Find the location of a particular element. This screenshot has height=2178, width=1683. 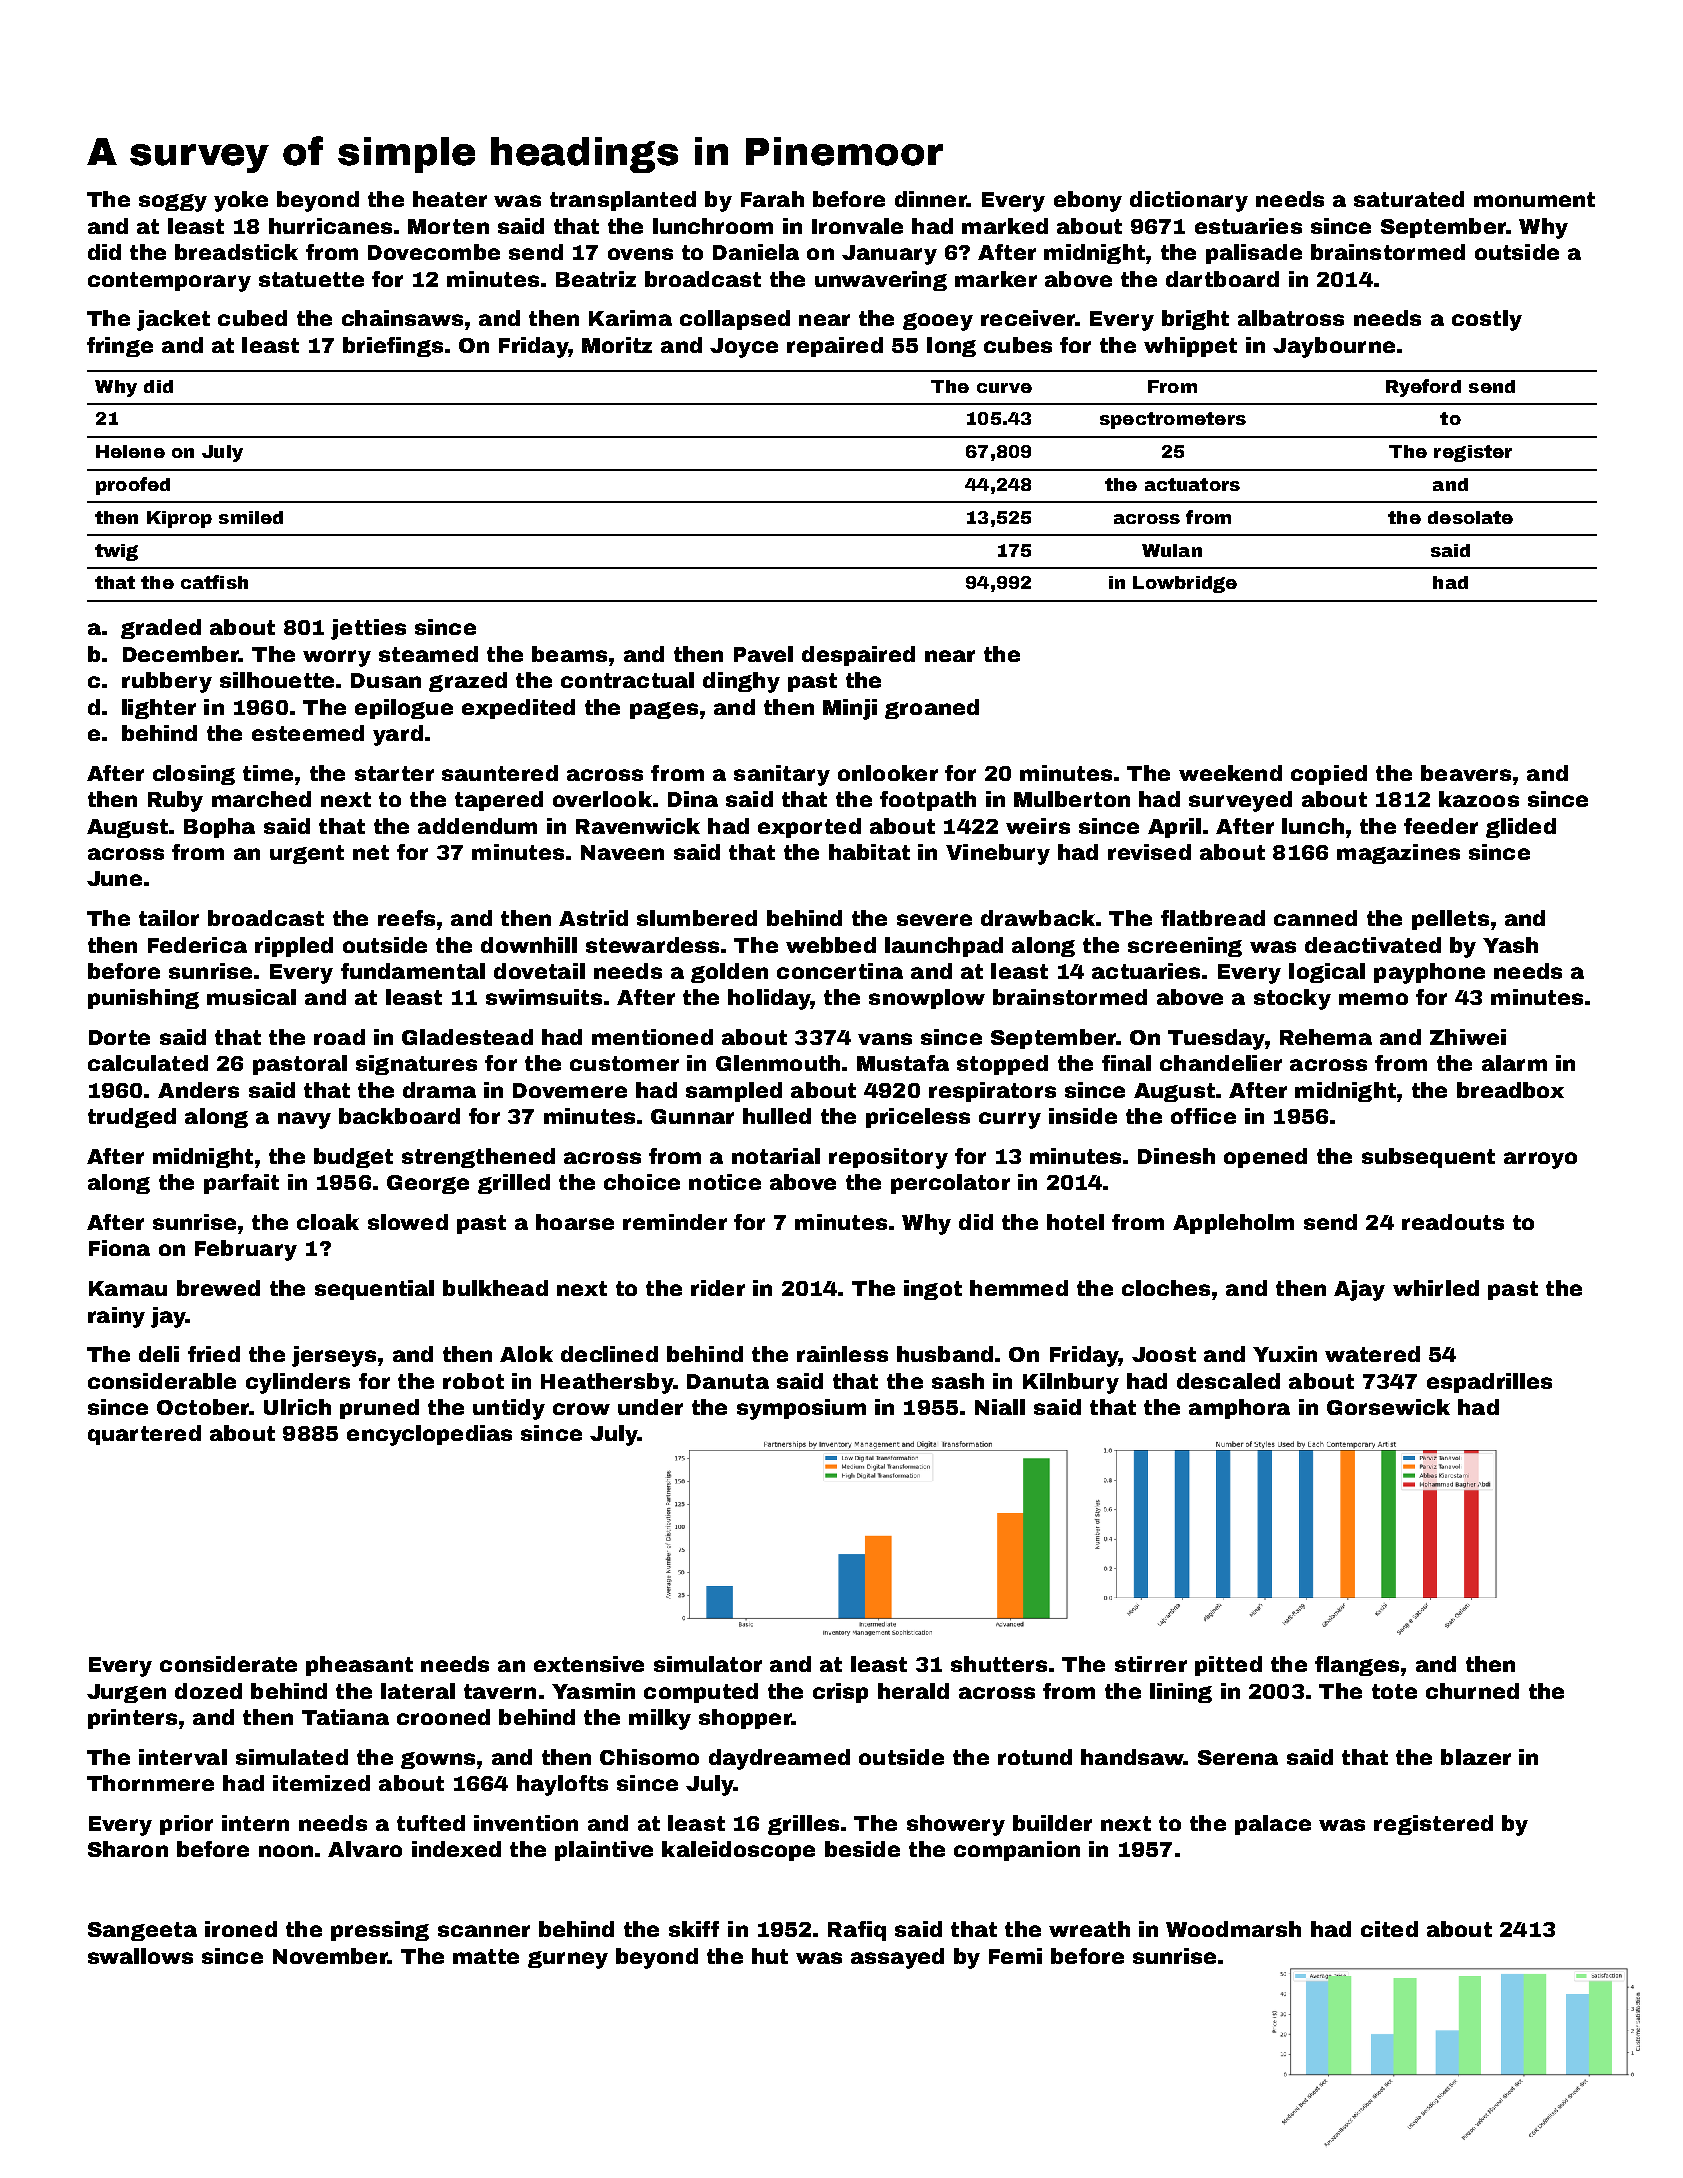

dictionary is located at coordinates (1189, 201).
